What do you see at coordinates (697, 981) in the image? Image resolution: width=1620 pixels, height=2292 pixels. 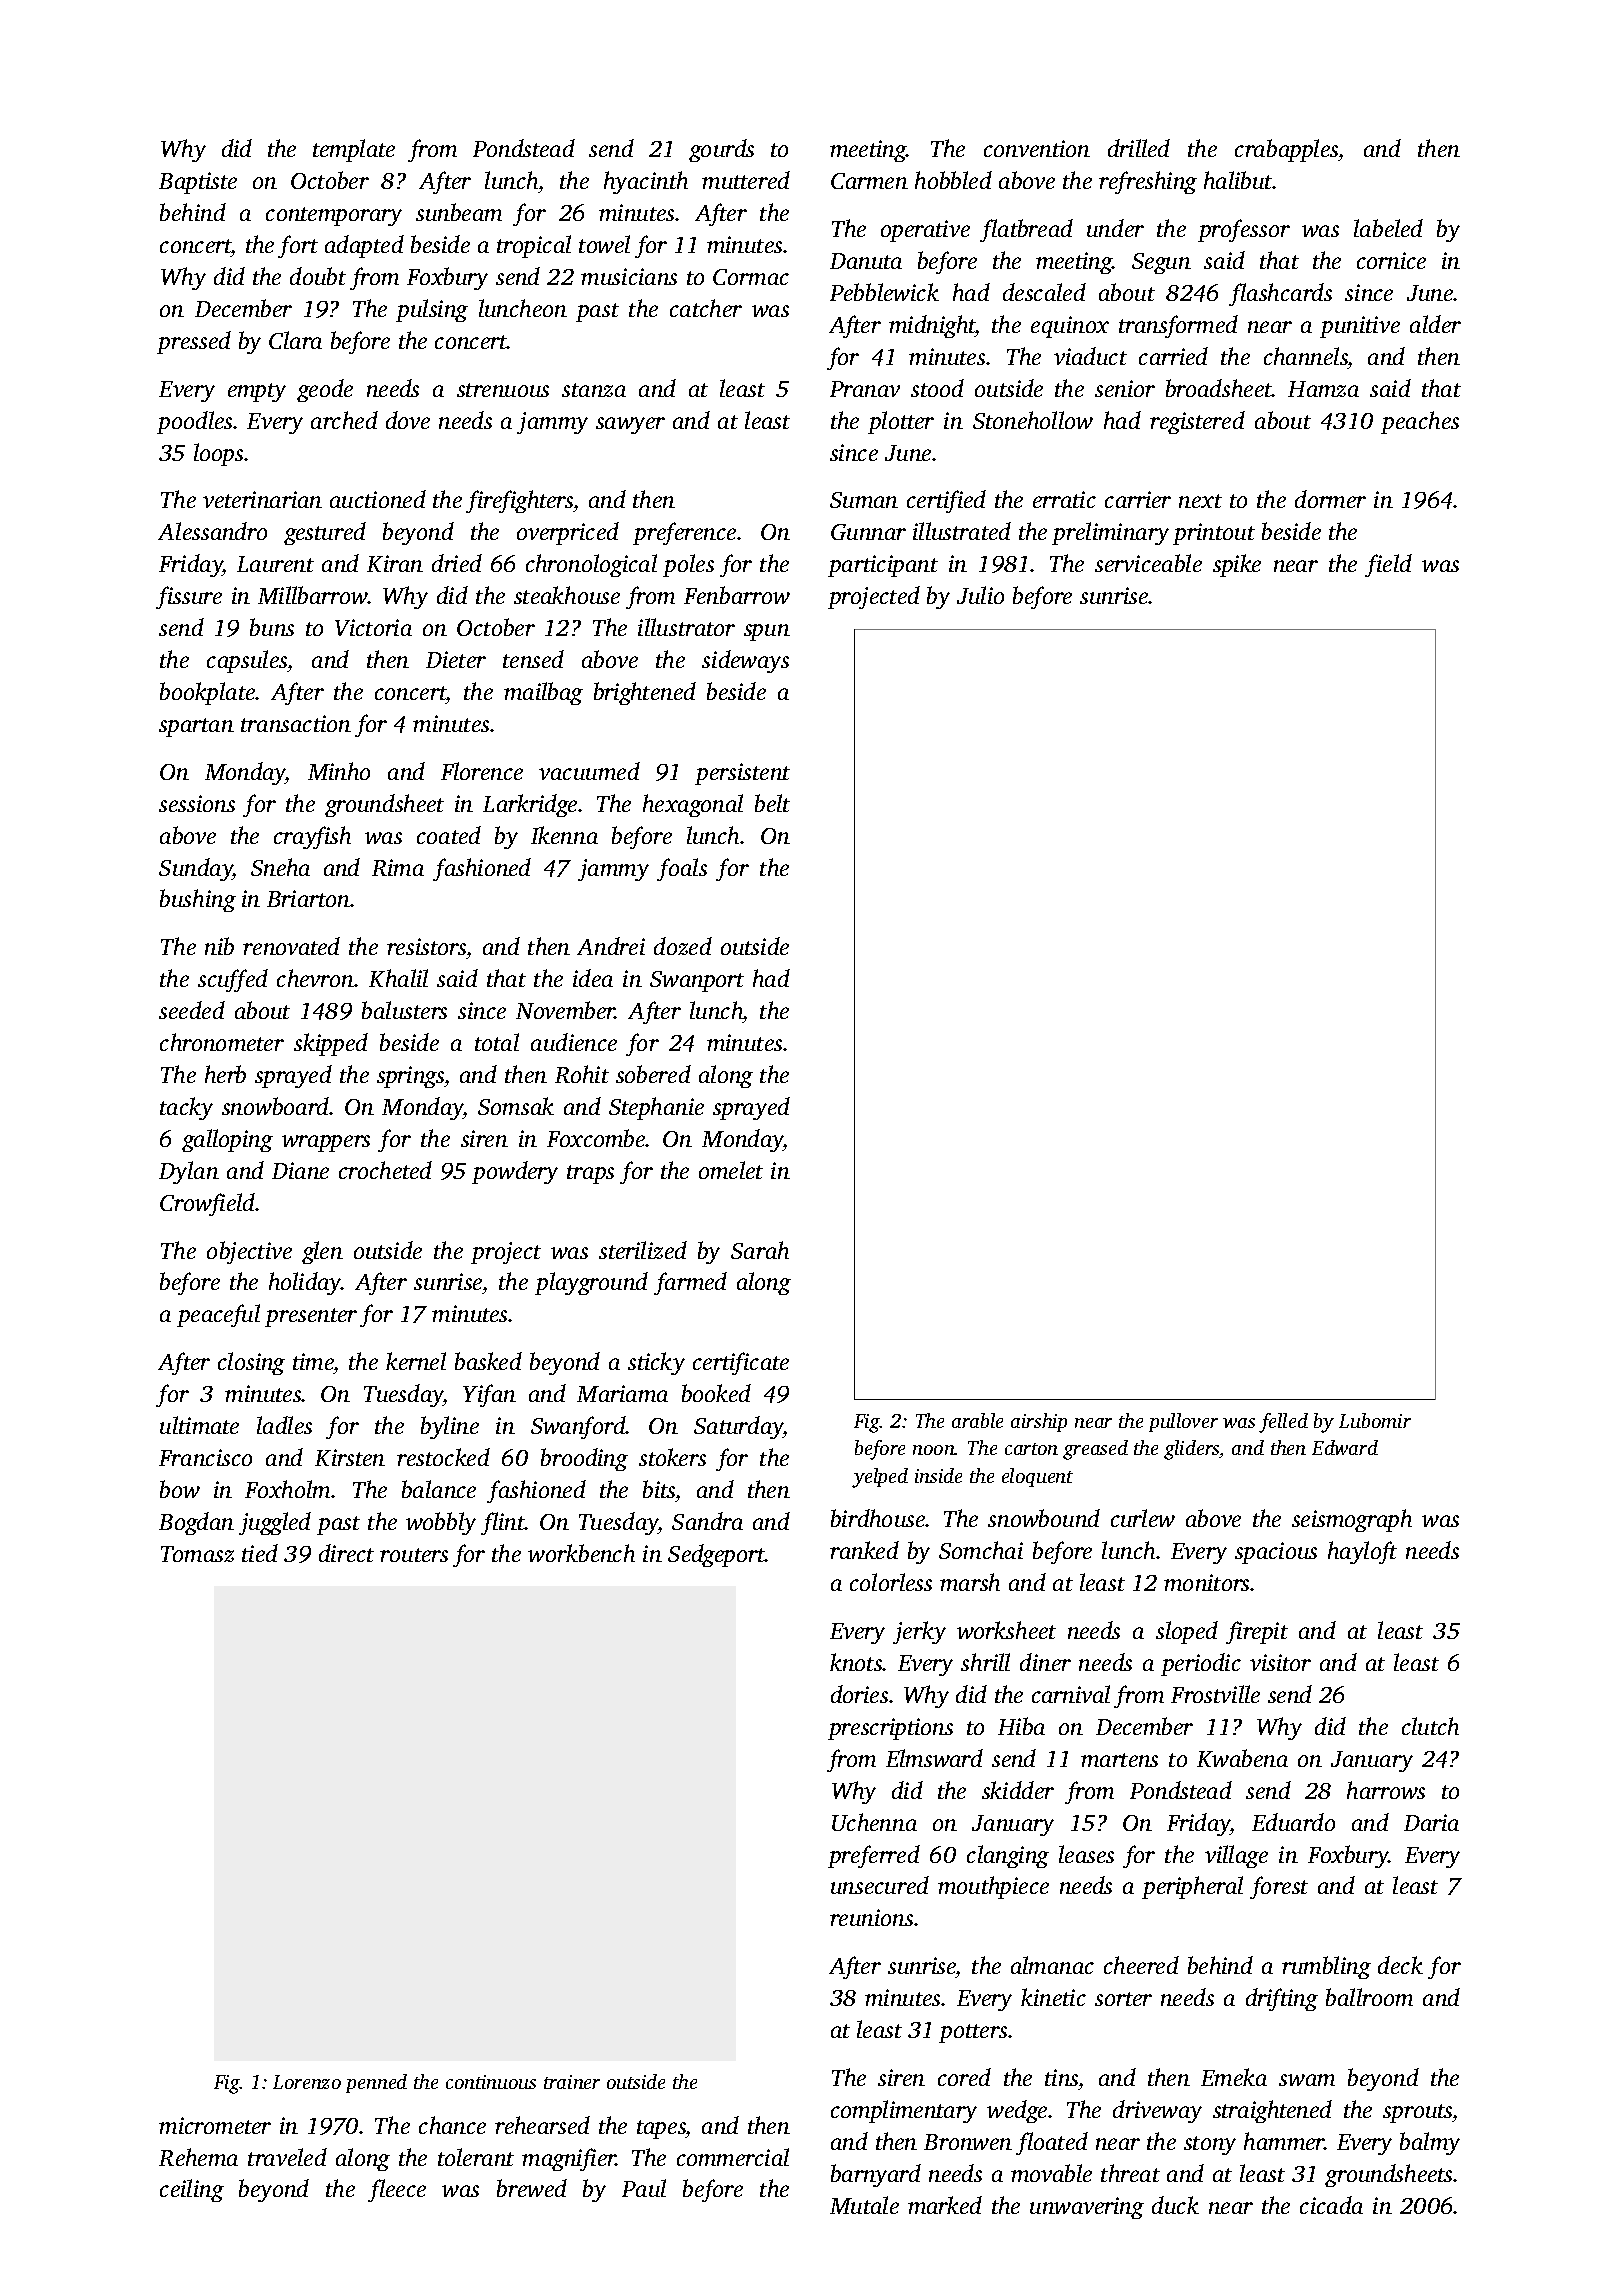 I see `Swanport` at bounding box center [697, 981].
